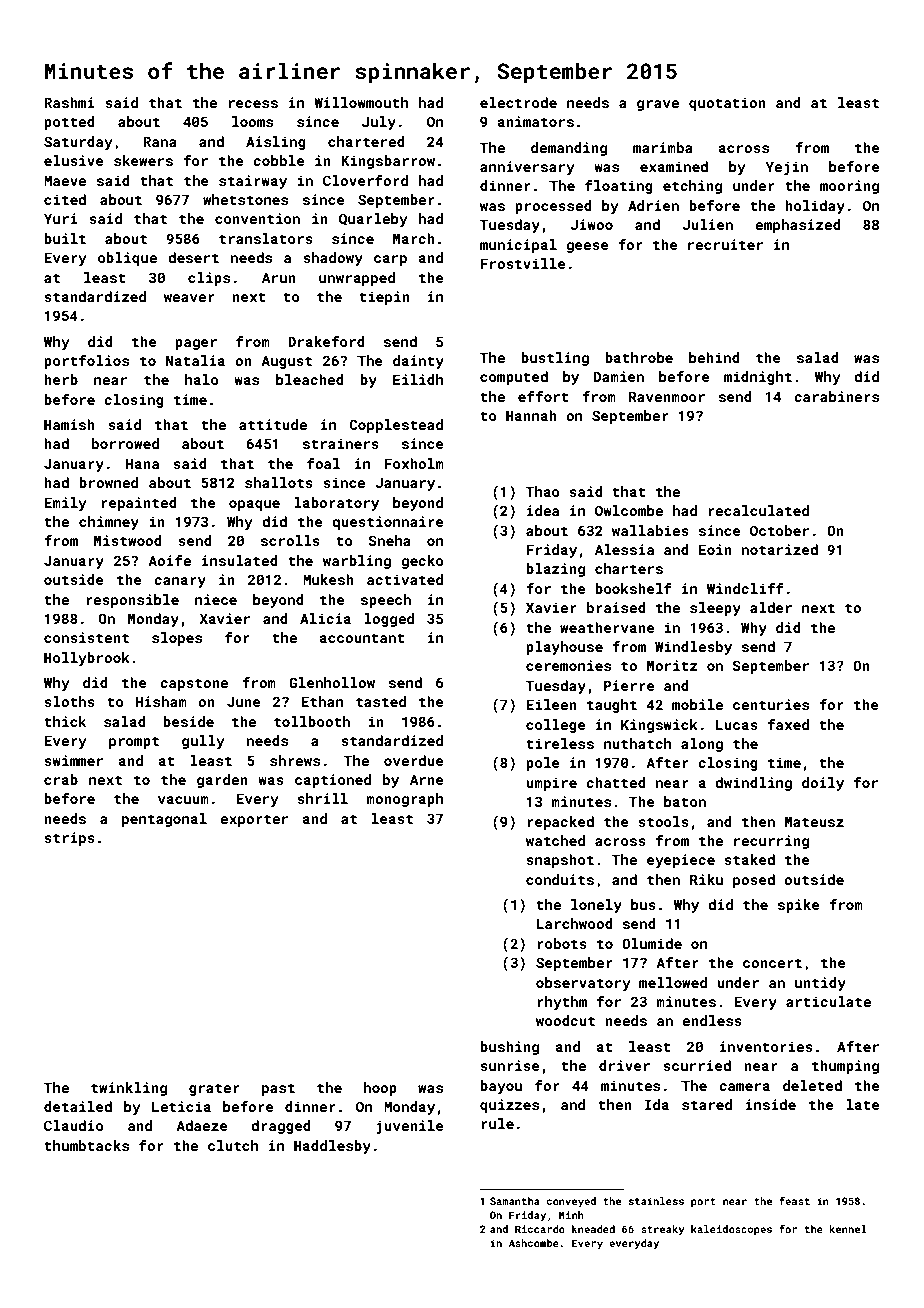  What do you see at coordinates (667, 397) in the screenshot?
I see `Ravenmoor` at bounding box center [667, 397].
